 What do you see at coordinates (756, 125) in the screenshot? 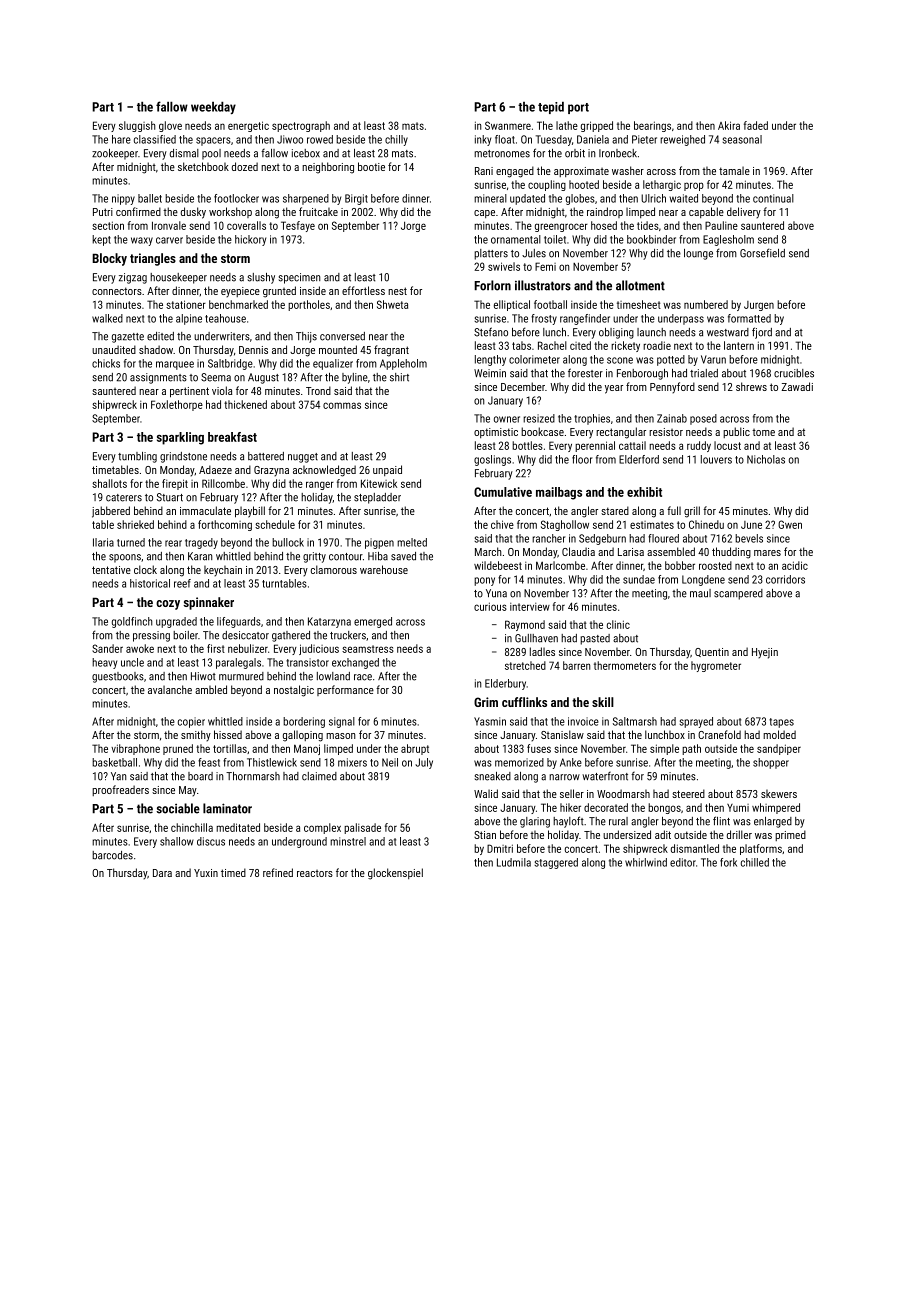
I see `faded` at bounding box center [756, 125].
